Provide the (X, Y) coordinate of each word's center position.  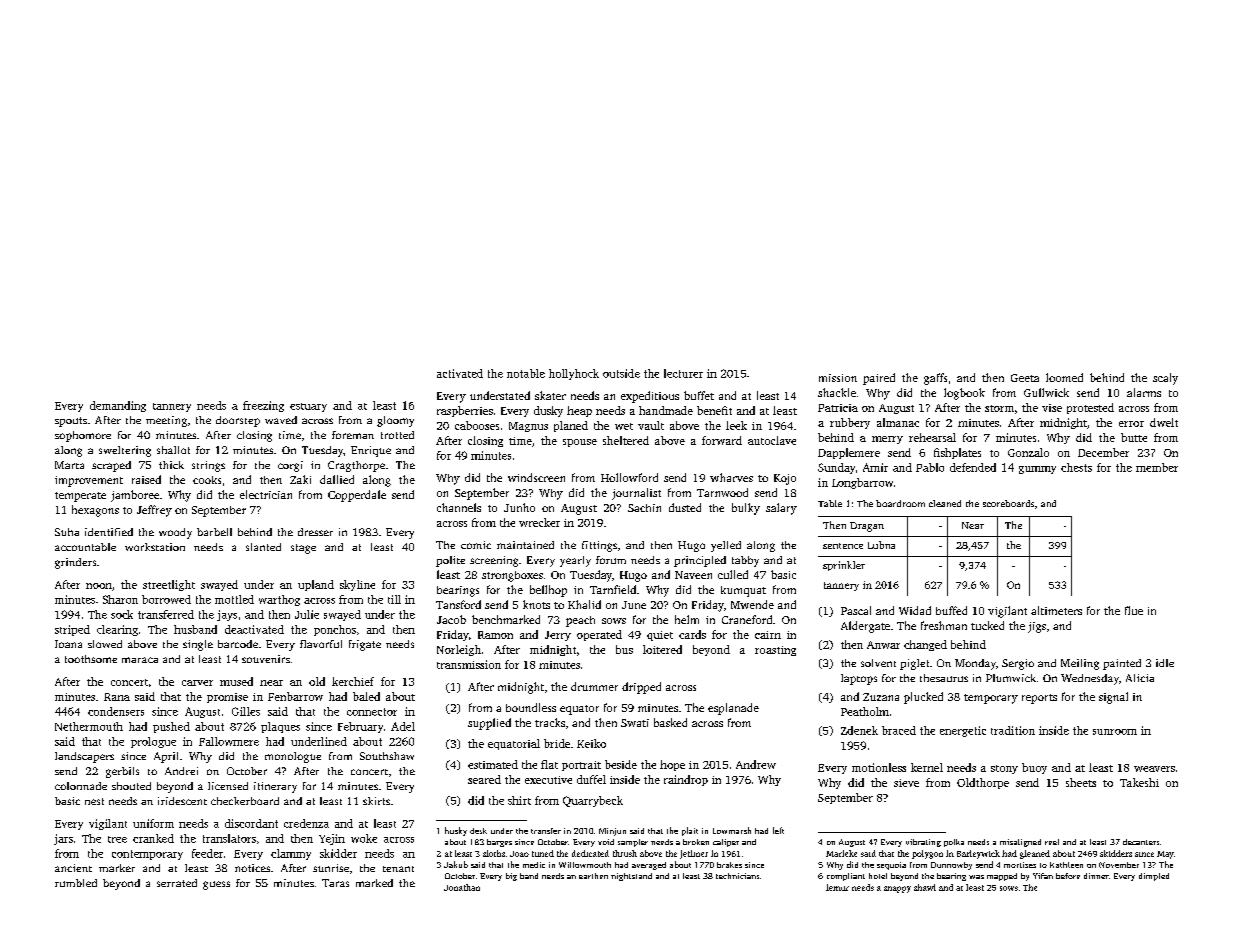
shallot (173, 450)
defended (973, 467)
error (1131, 424)
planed (571, 426)
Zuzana (881, 697)
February (360, 727)
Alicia (1140, 678)
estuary (308, 407)
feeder (207, 853)
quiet (660, 636)
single (198, 645)
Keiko (591, 743)
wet (624, 426)
